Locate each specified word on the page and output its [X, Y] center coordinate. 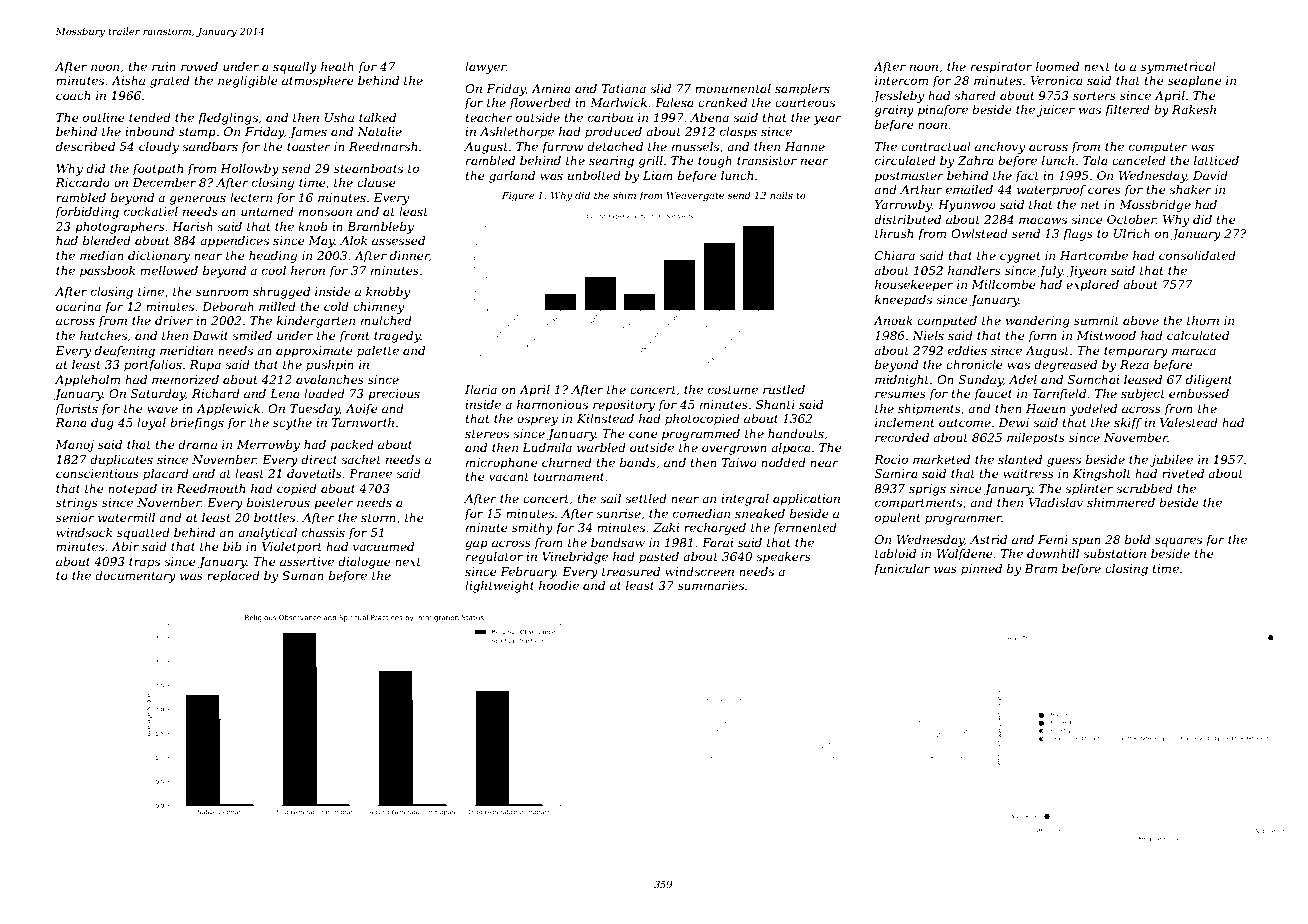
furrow [563, 148]
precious [394, 395]
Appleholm [87, 381]
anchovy [1000, 148]
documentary [135, 577]
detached [615, 146]
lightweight [499, 587]
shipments [929, 410]
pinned [981, 570]
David [1210, 175]
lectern [251, 197]
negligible [248, 82]
